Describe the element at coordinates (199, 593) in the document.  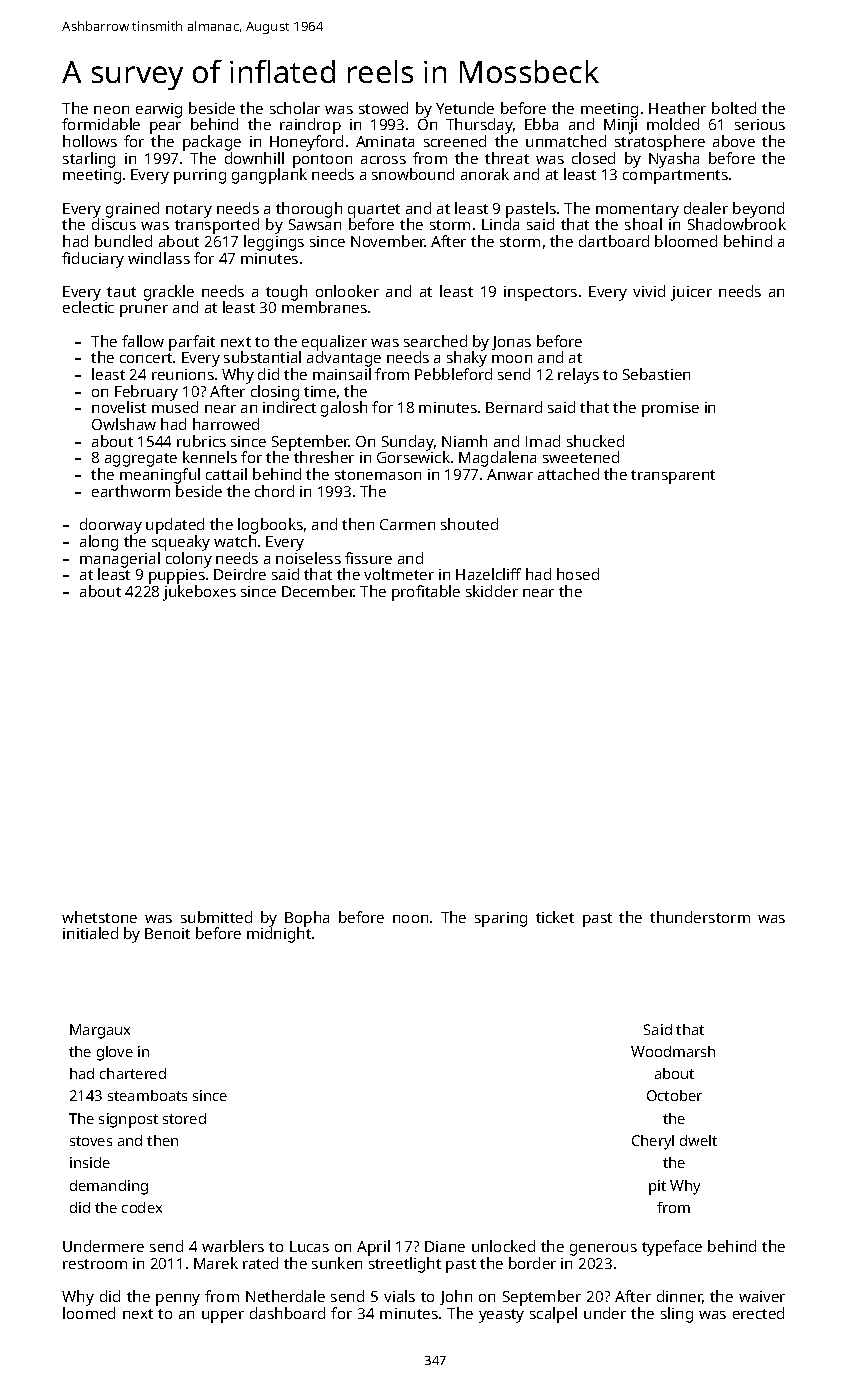
I see `jukeboxes` at that location.
